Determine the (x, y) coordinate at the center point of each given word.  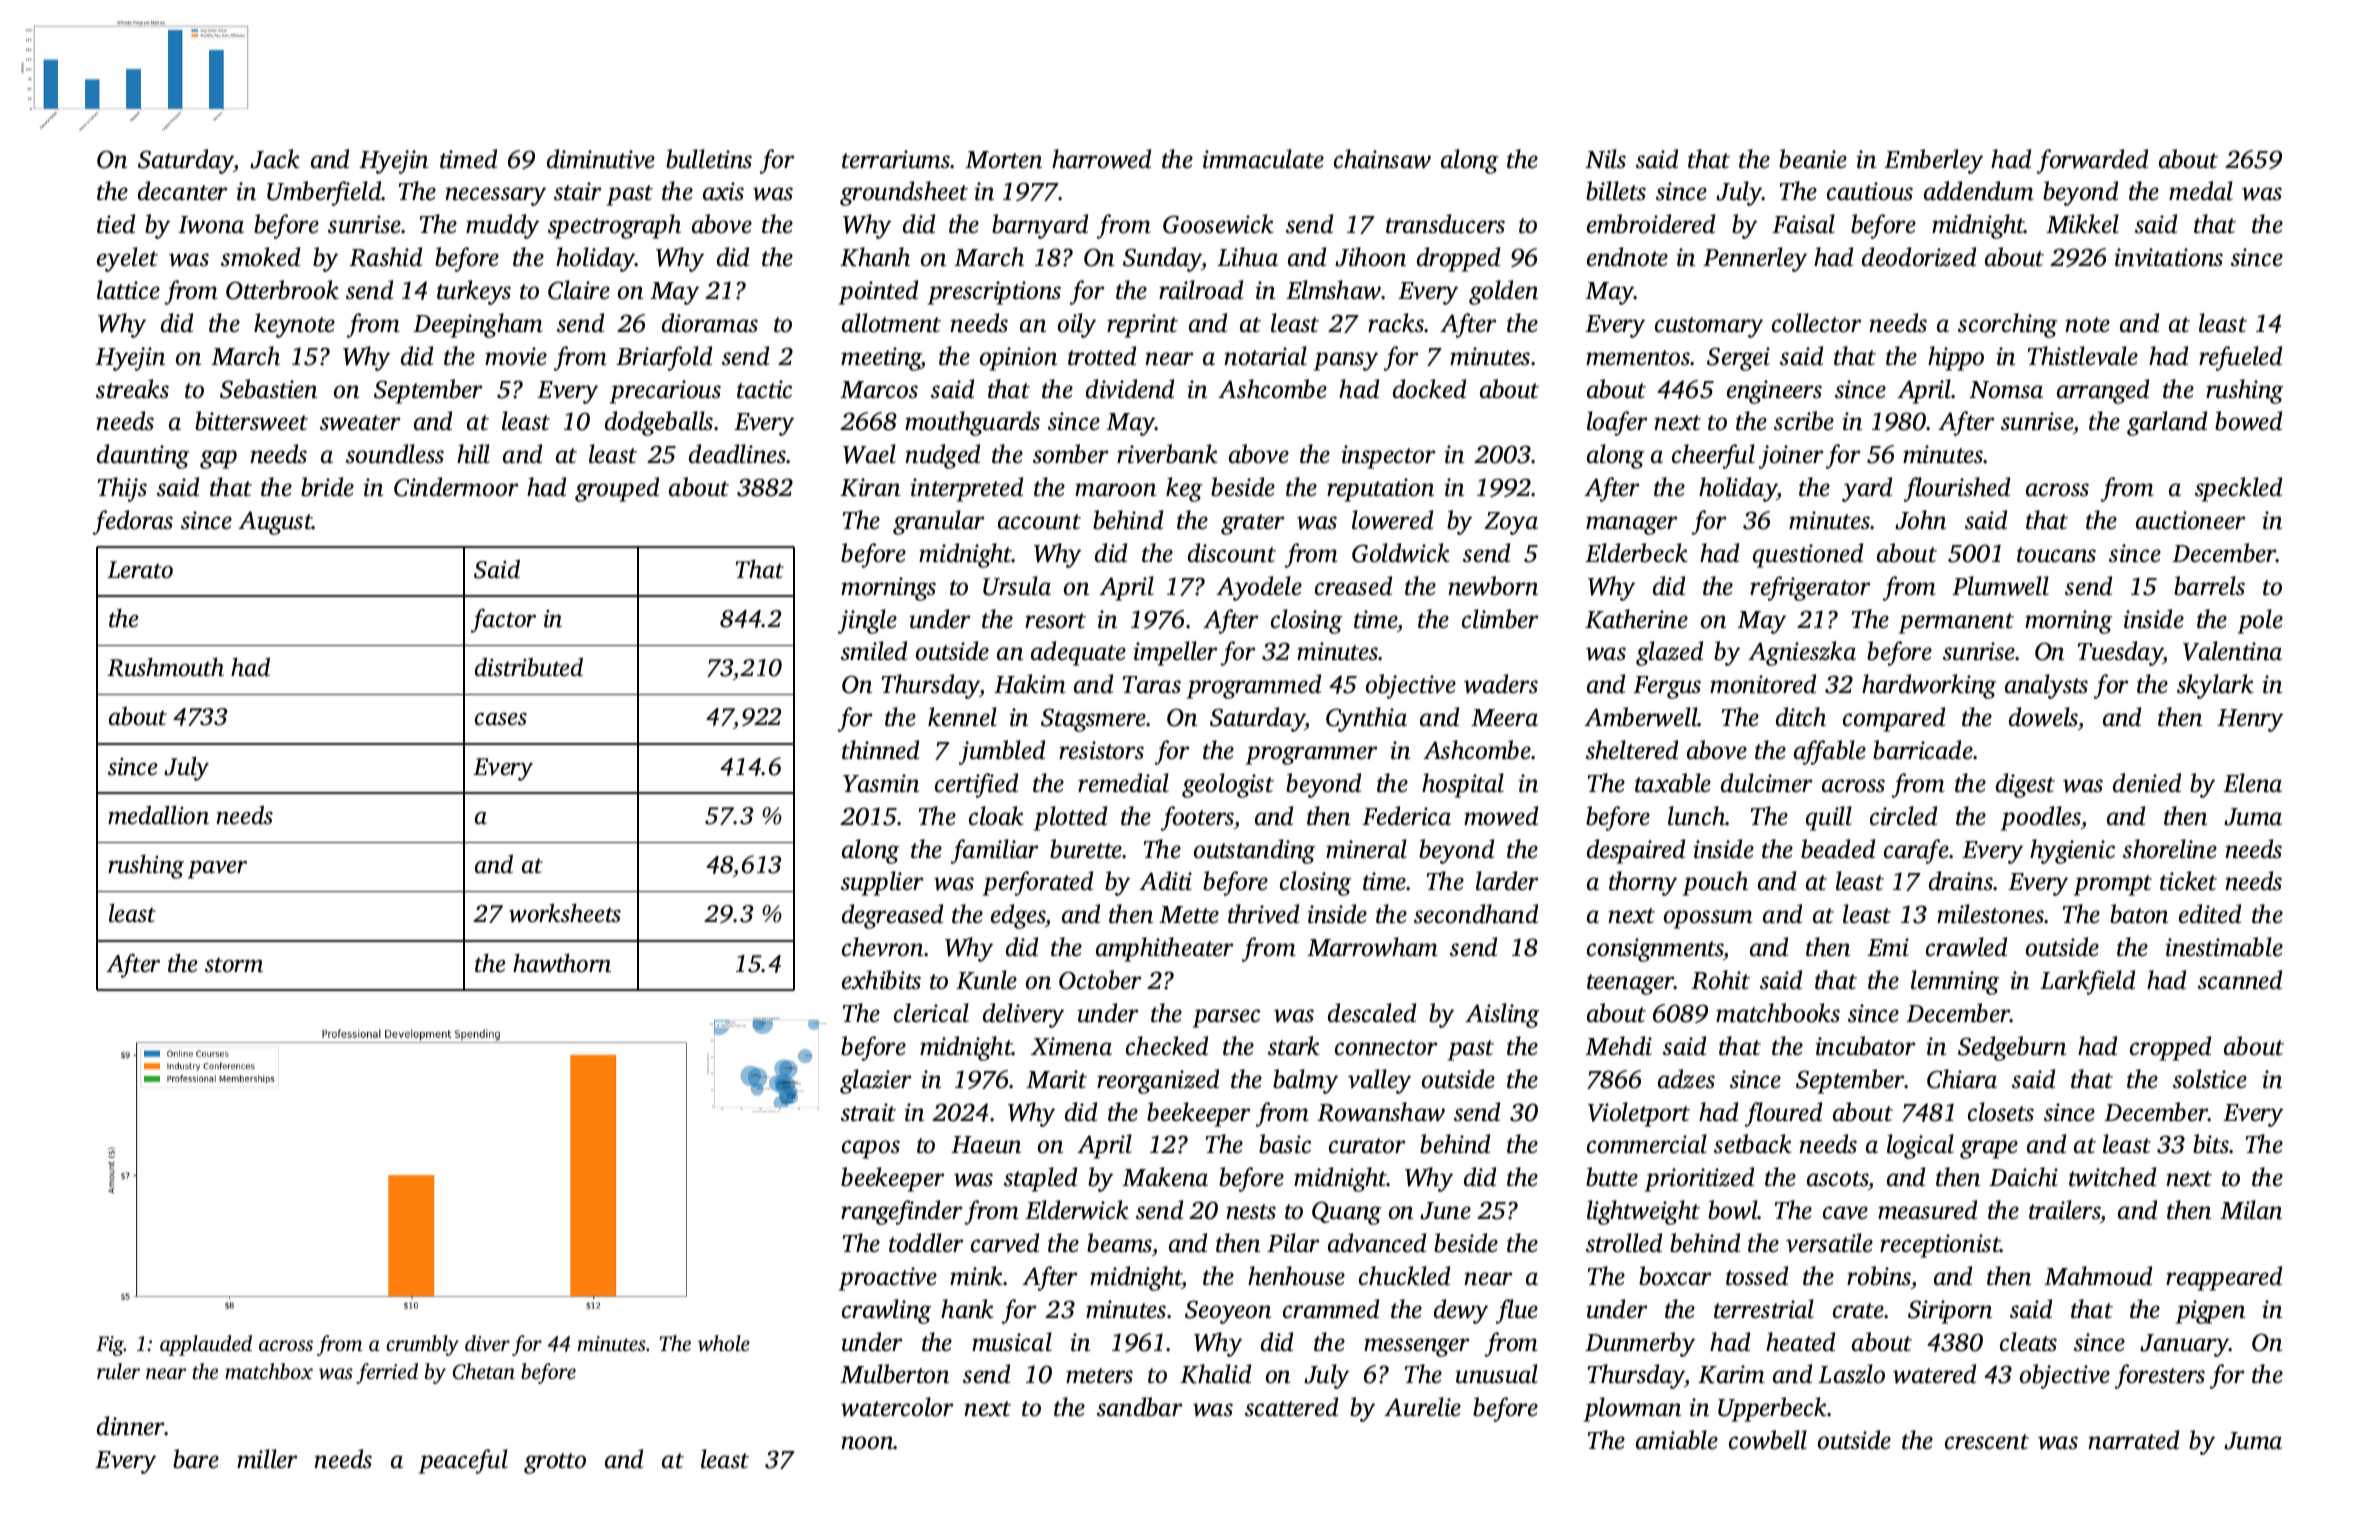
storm (234, 965)
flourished (1957, 489)
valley (1379, 1081)
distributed (529, 667)
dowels (2043, 717)
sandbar (1139, 1407)
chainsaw (1382, 159)
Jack (275, 159)
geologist (1228, 785)
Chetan (484, 1371)
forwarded (2092, 161)
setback (1753, 1144)
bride (327, 487)
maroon (1115, 490)
